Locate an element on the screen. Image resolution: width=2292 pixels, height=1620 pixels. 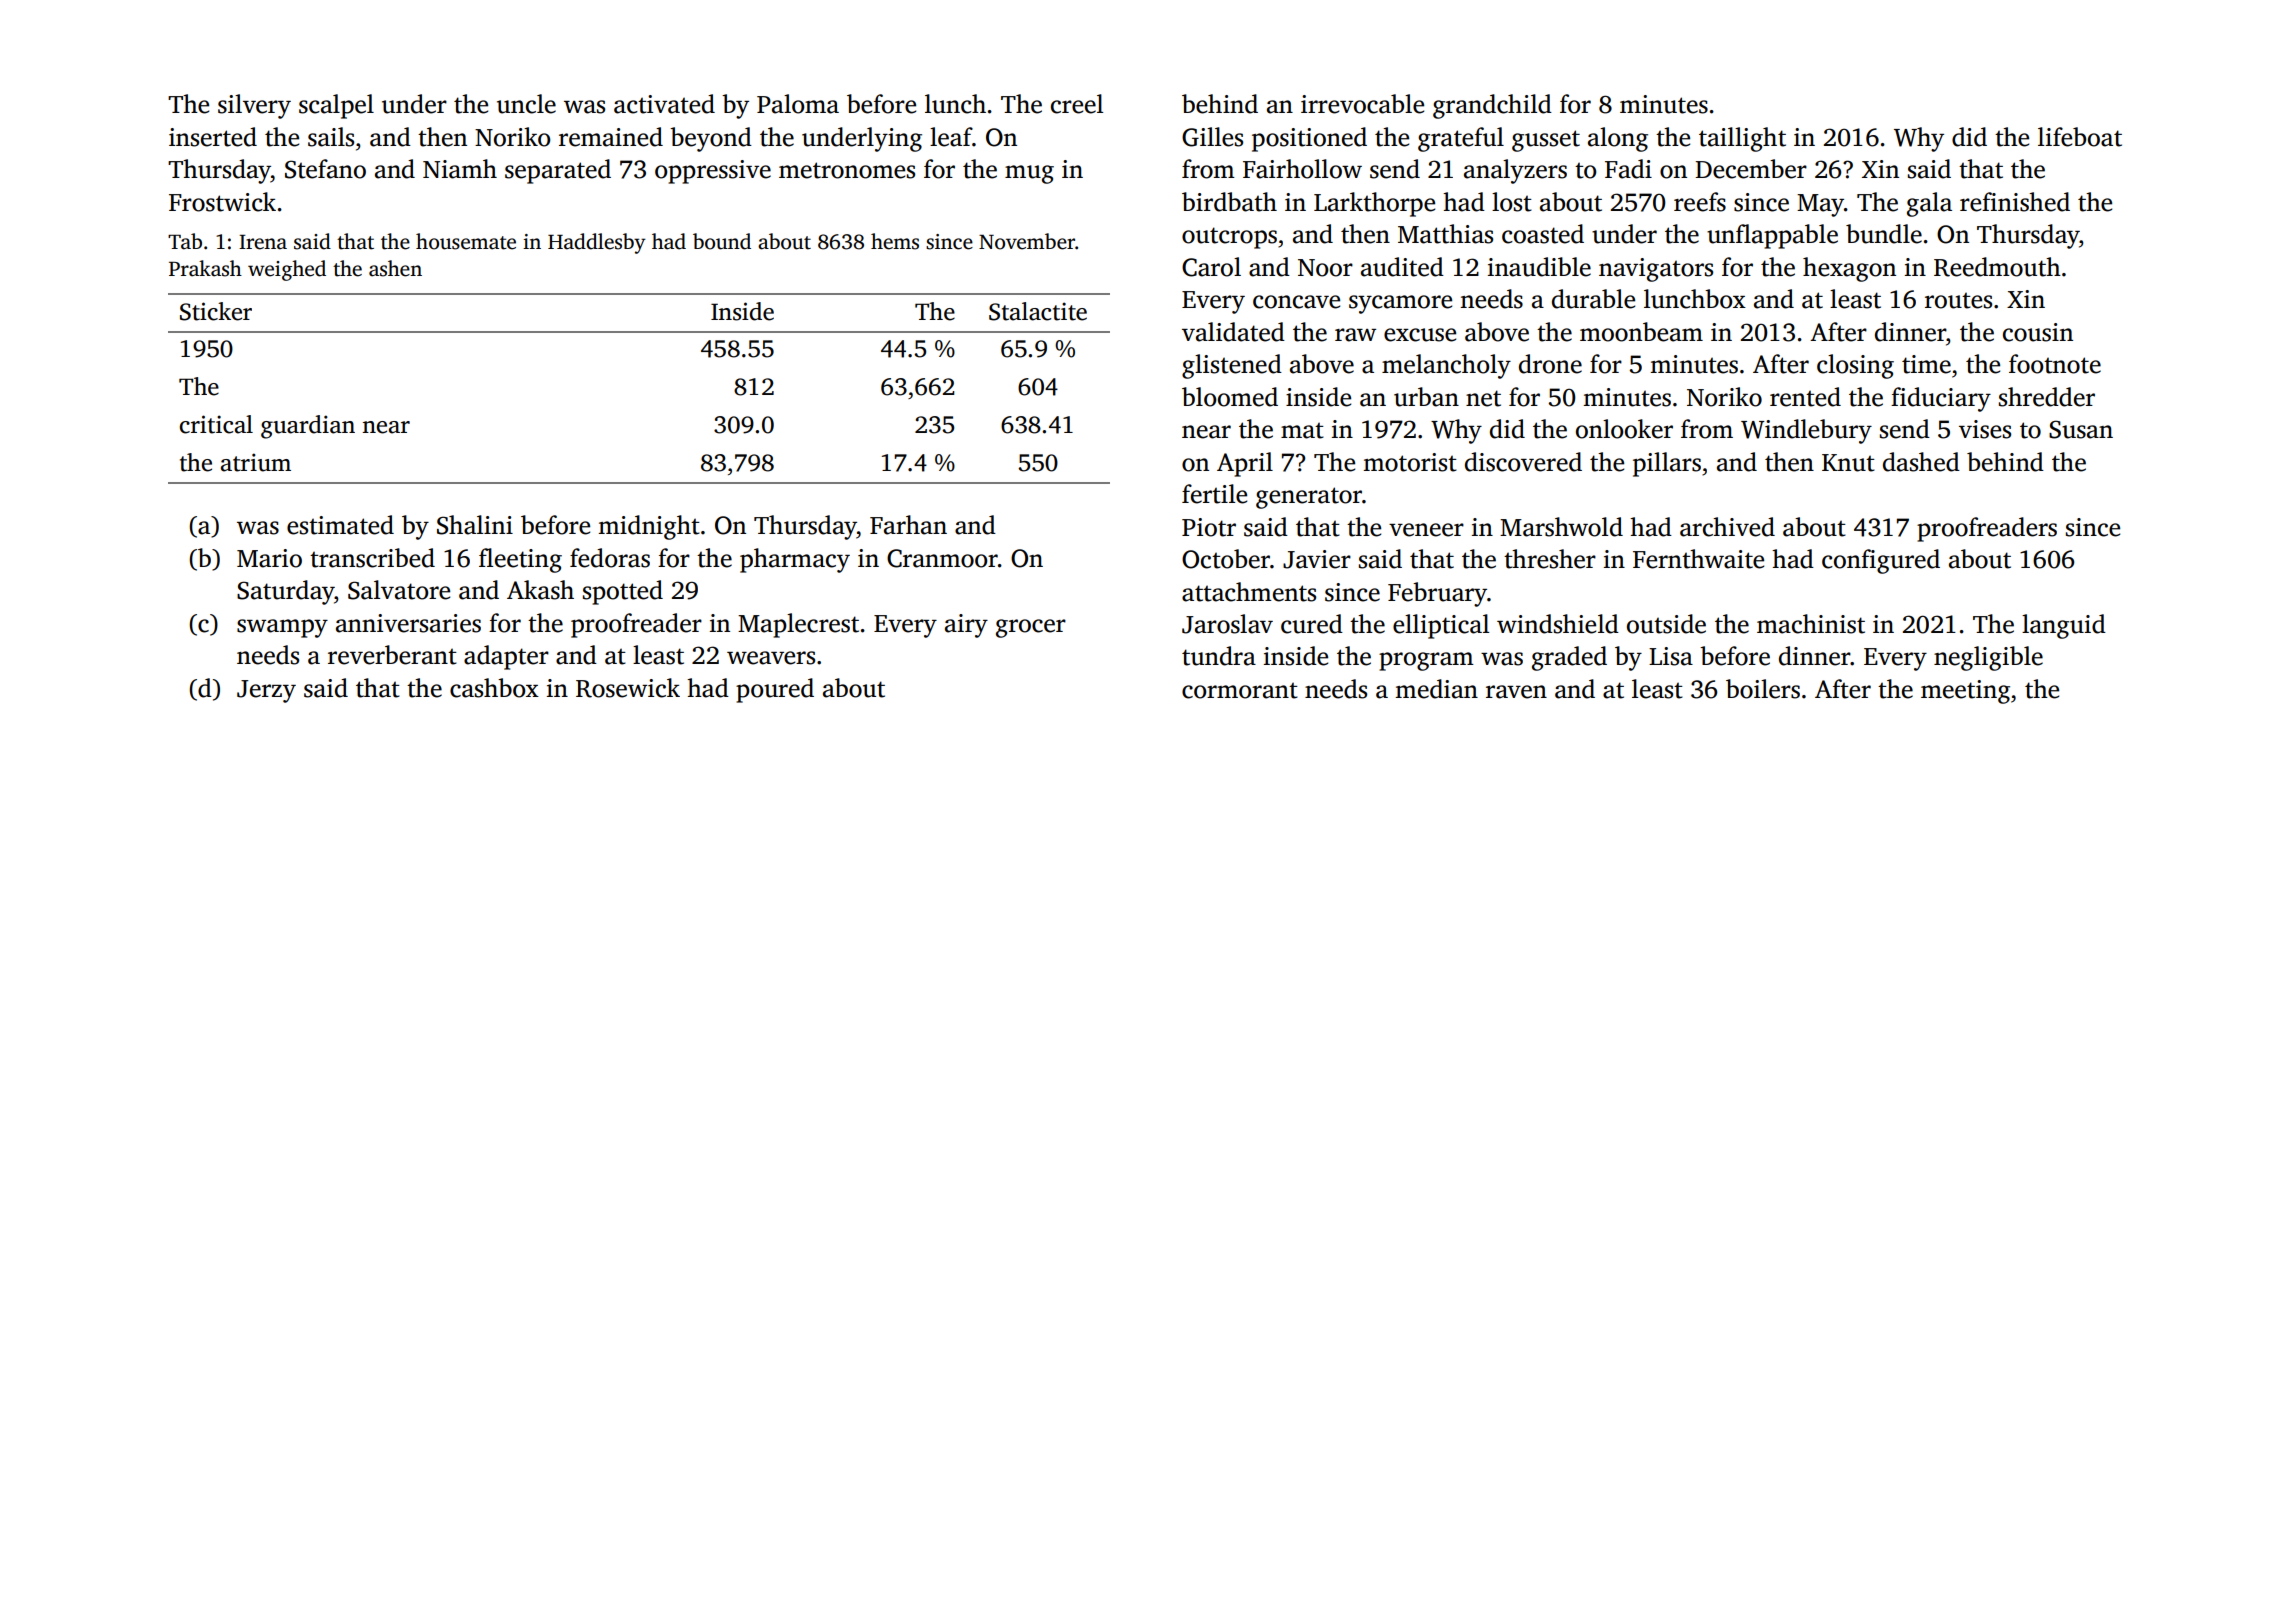
rented is located at coordinates (1805, 397).
